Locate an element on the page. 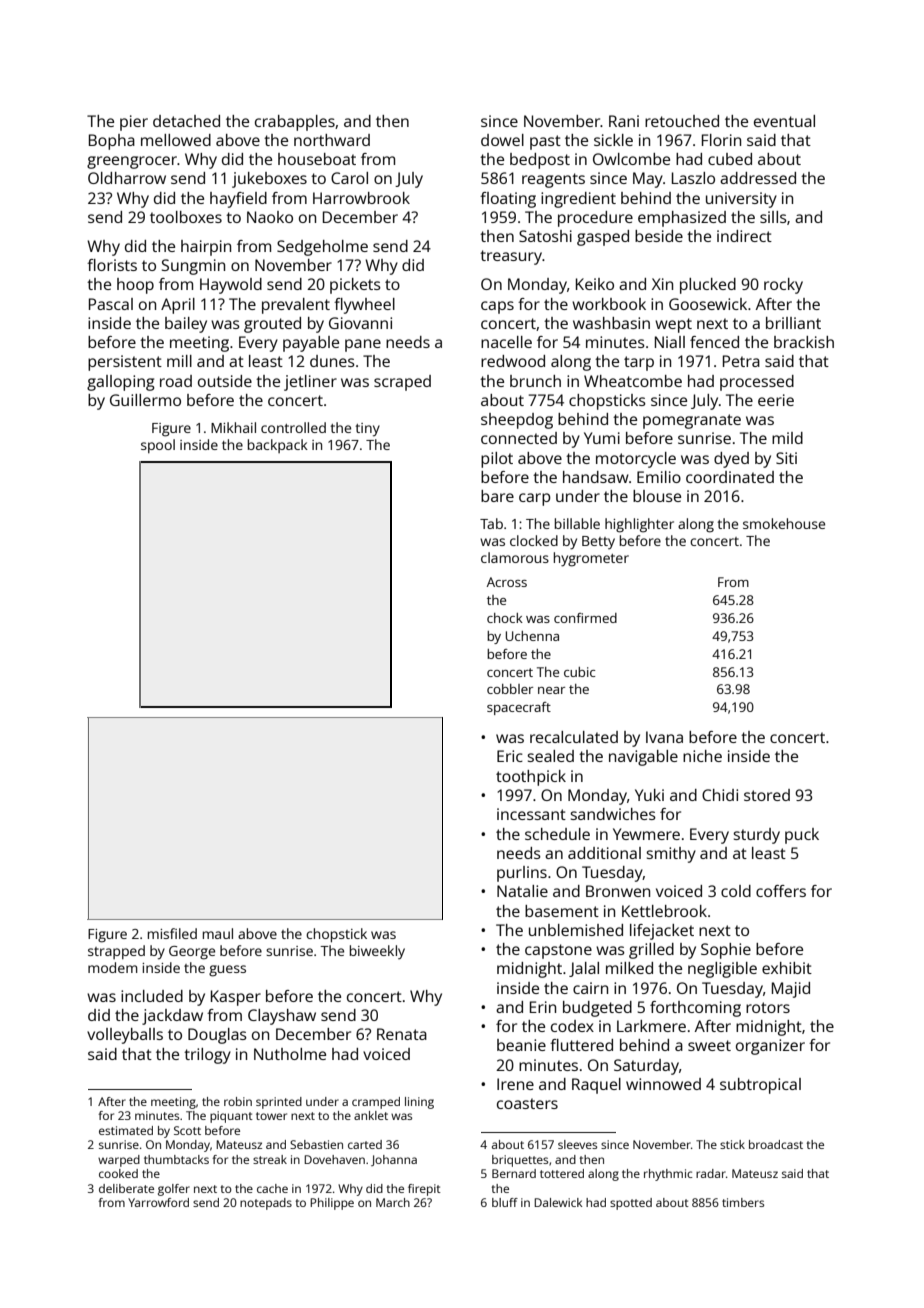 The width and height of the document is (924, 1308). tiny is located at coordinates (367, 430).
